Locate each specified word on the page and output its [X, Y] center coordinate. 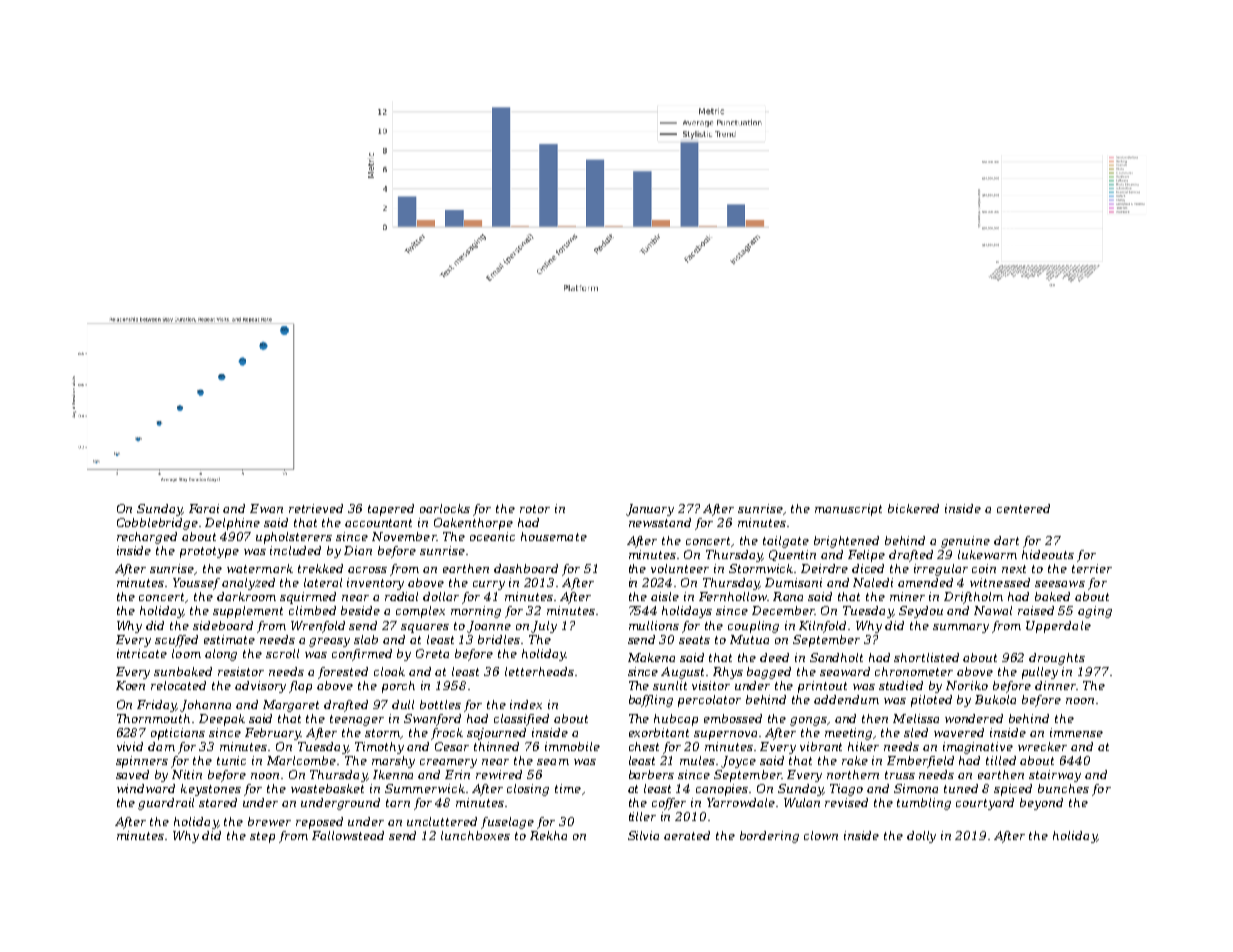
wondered [974, 718]
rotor [535, 509]
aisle [665, 596]
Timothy [379, 748]
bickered [913, 508]
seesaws [1060, 584]
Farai [204, 508]
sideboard [223, 625]
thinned [496, 746]
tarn [398, 803]
